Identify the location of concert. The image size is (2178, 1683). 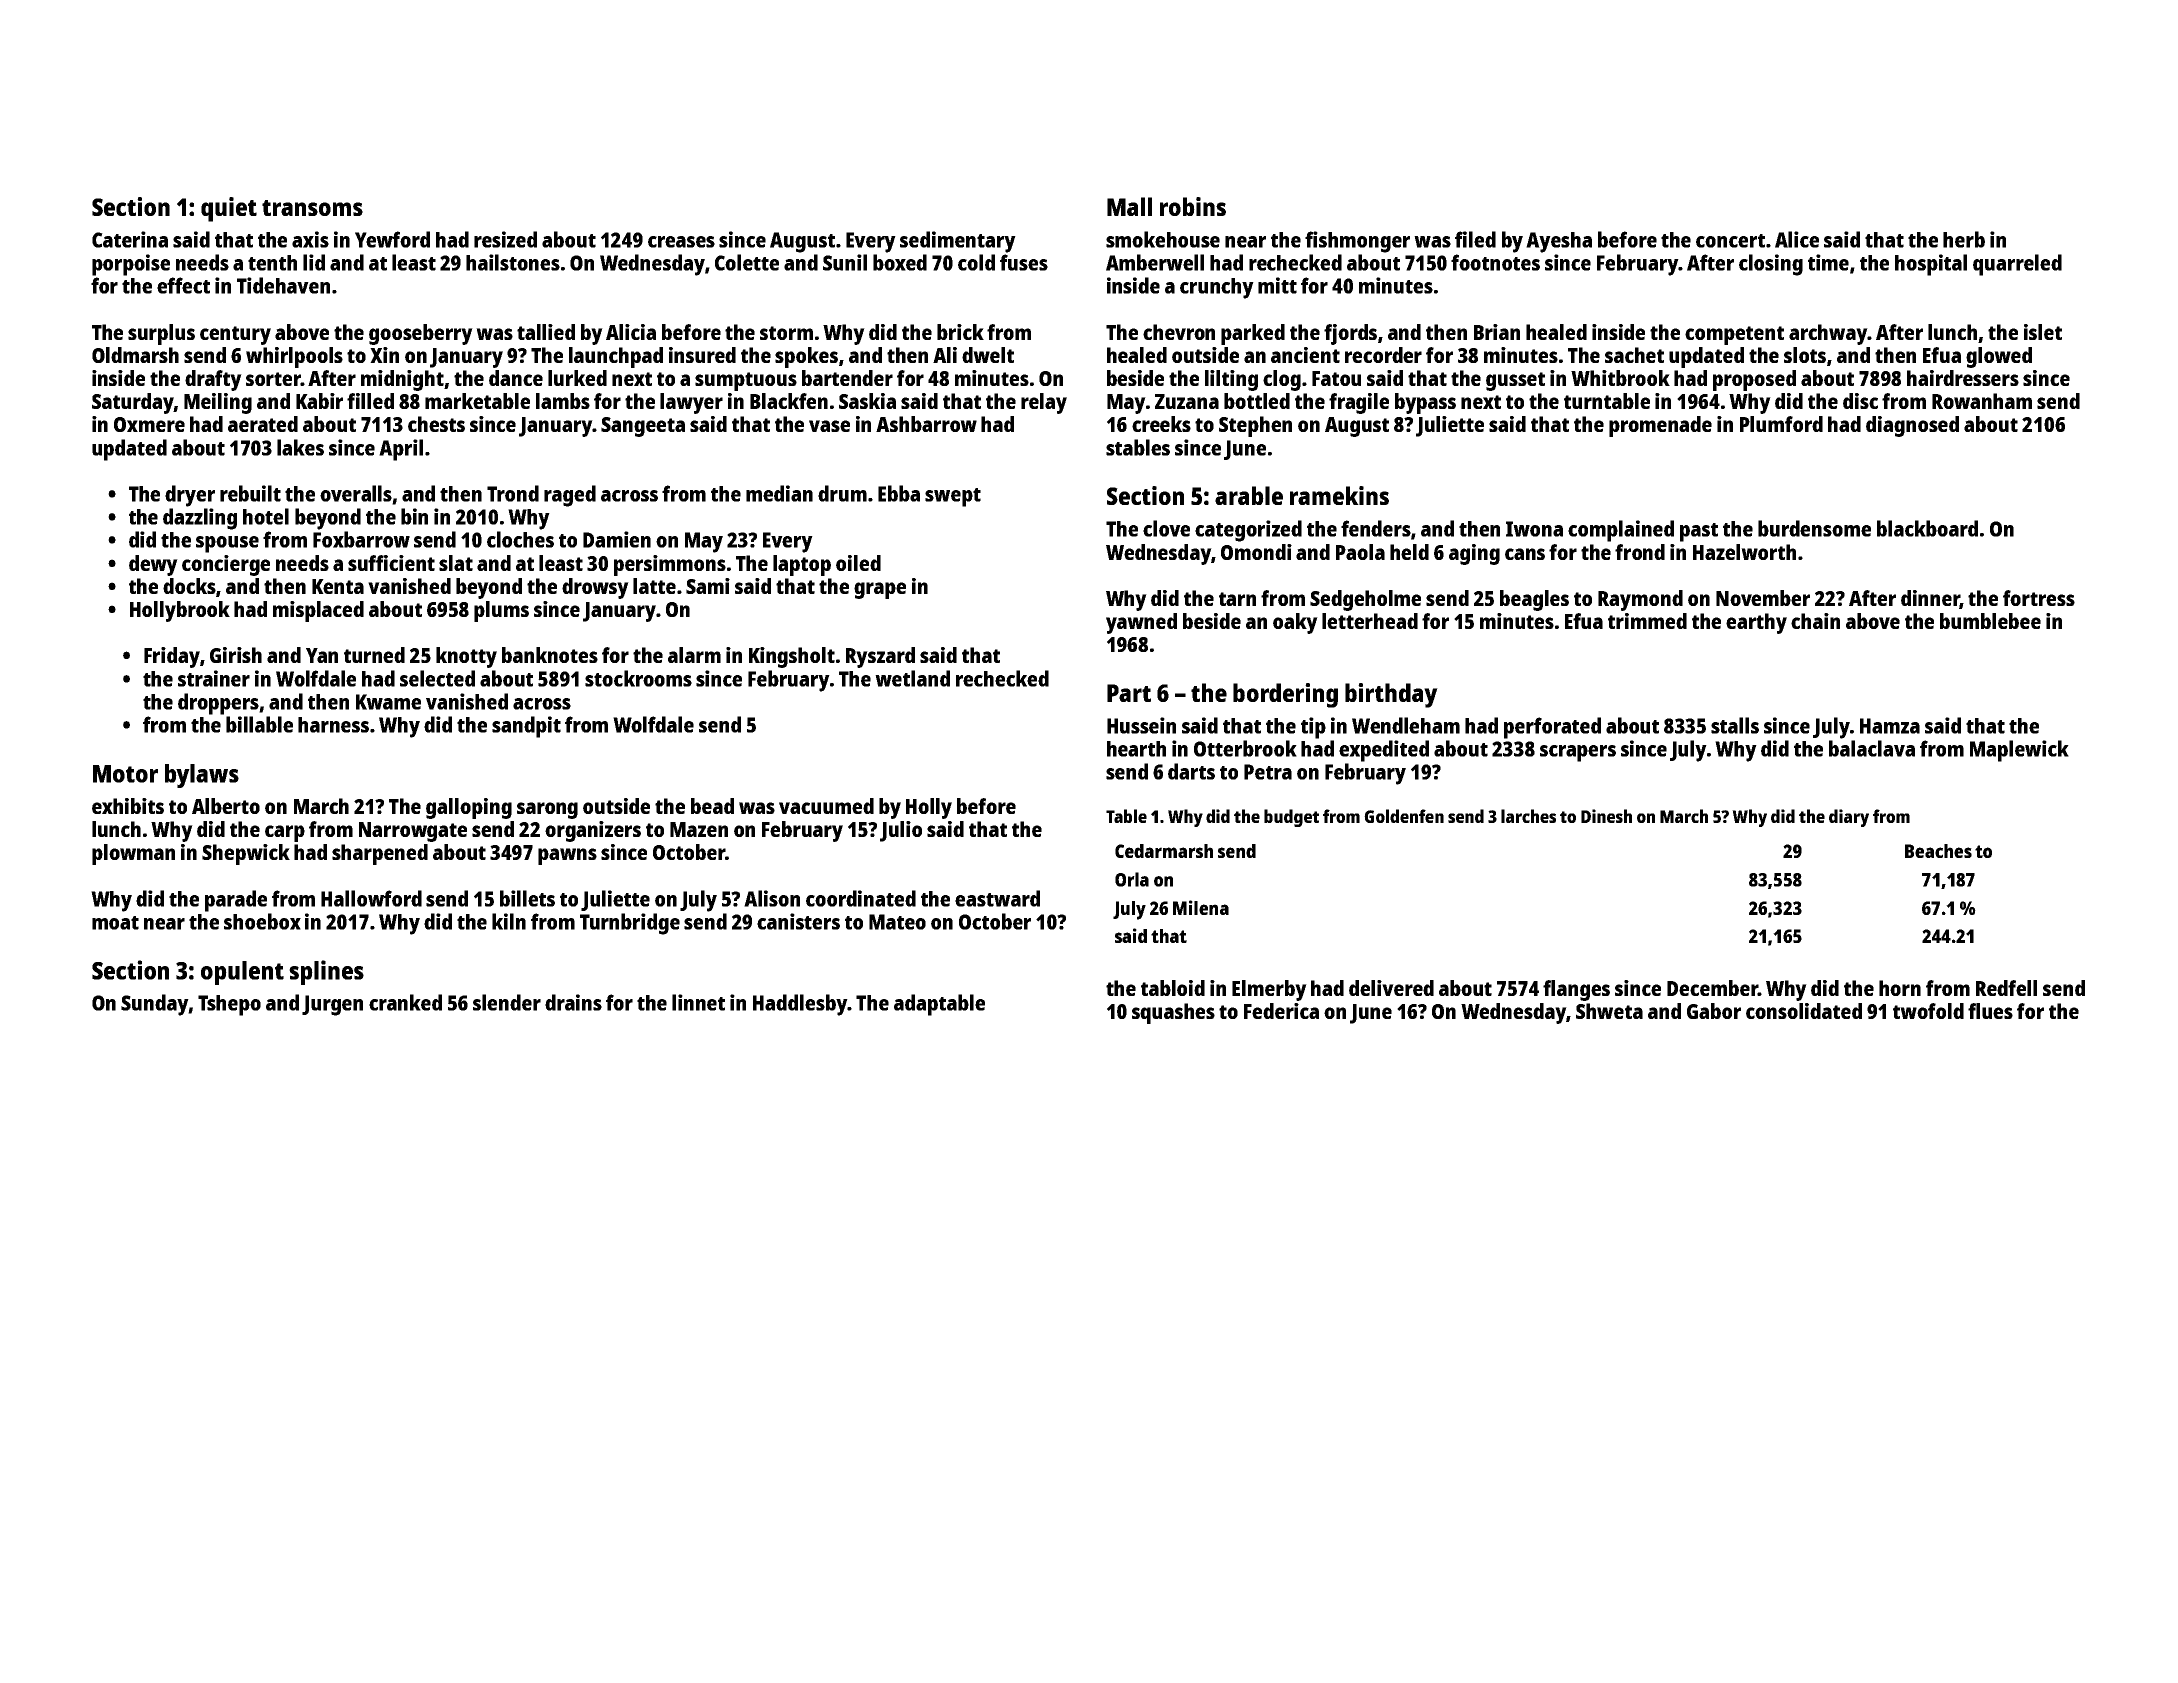
(1730, 241).
